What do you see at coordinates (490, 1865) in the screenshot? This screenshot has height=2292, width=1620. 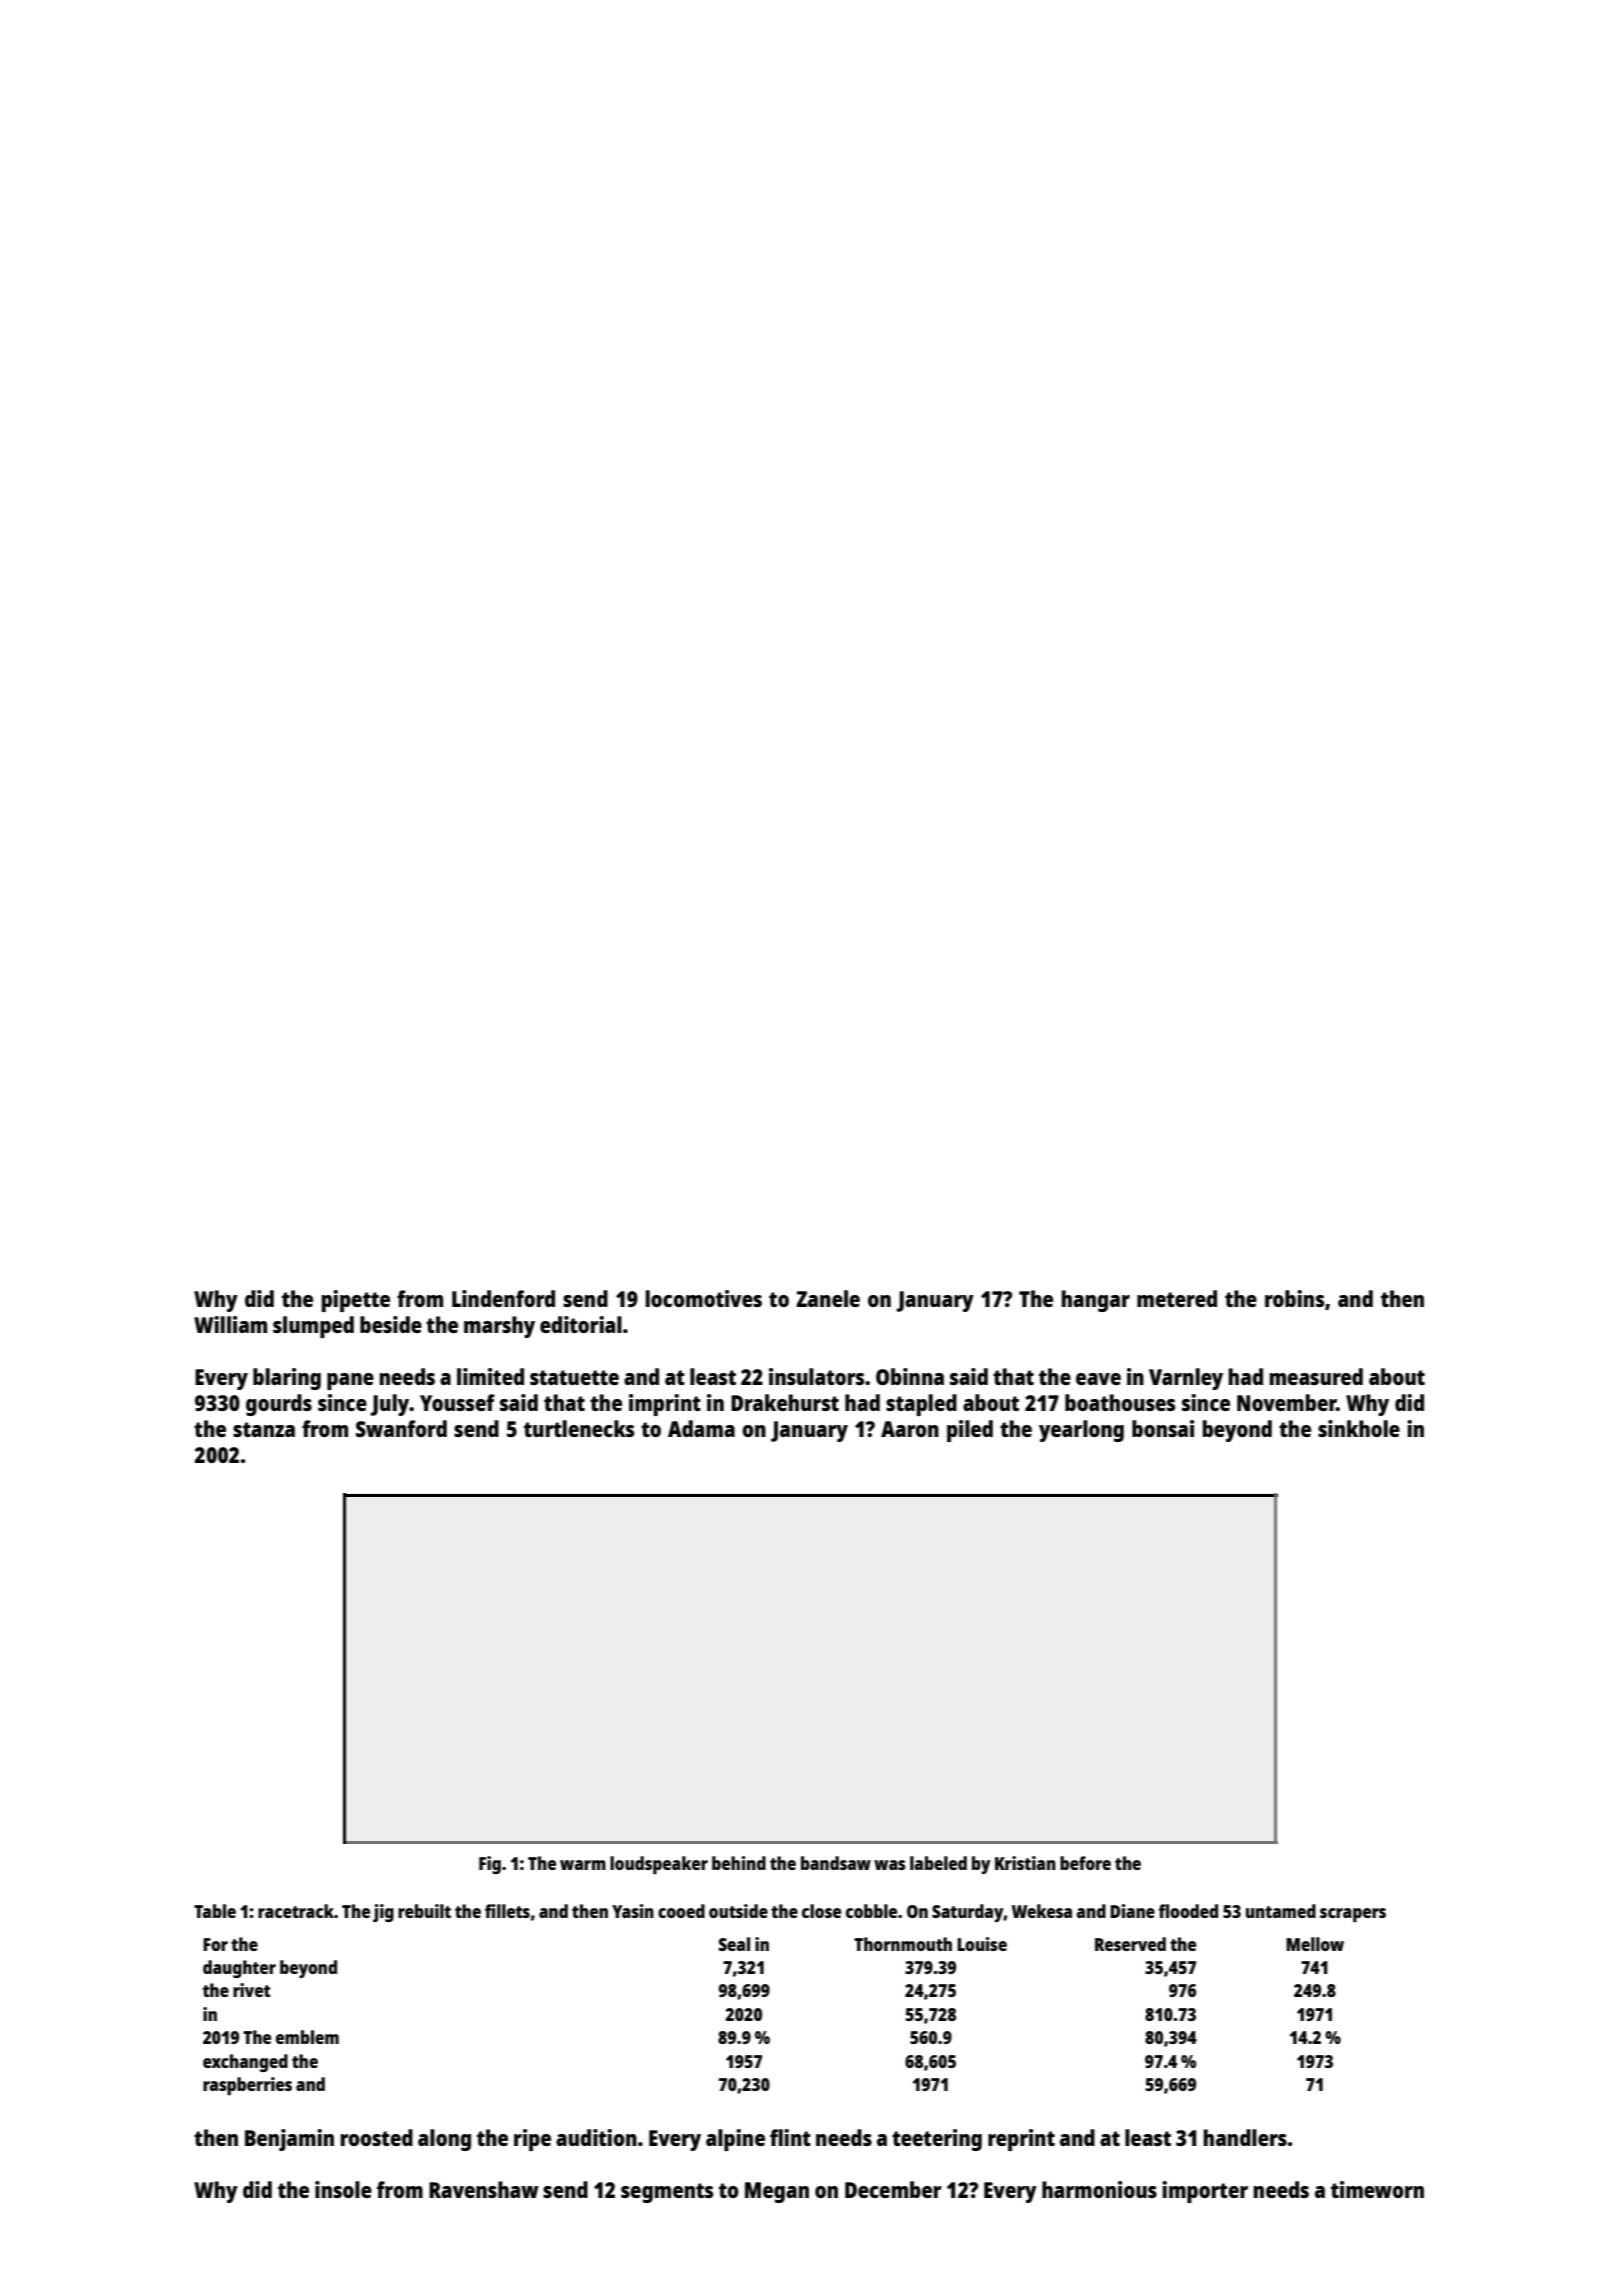 I see `Fig` at bounding box center [490, 1865].
